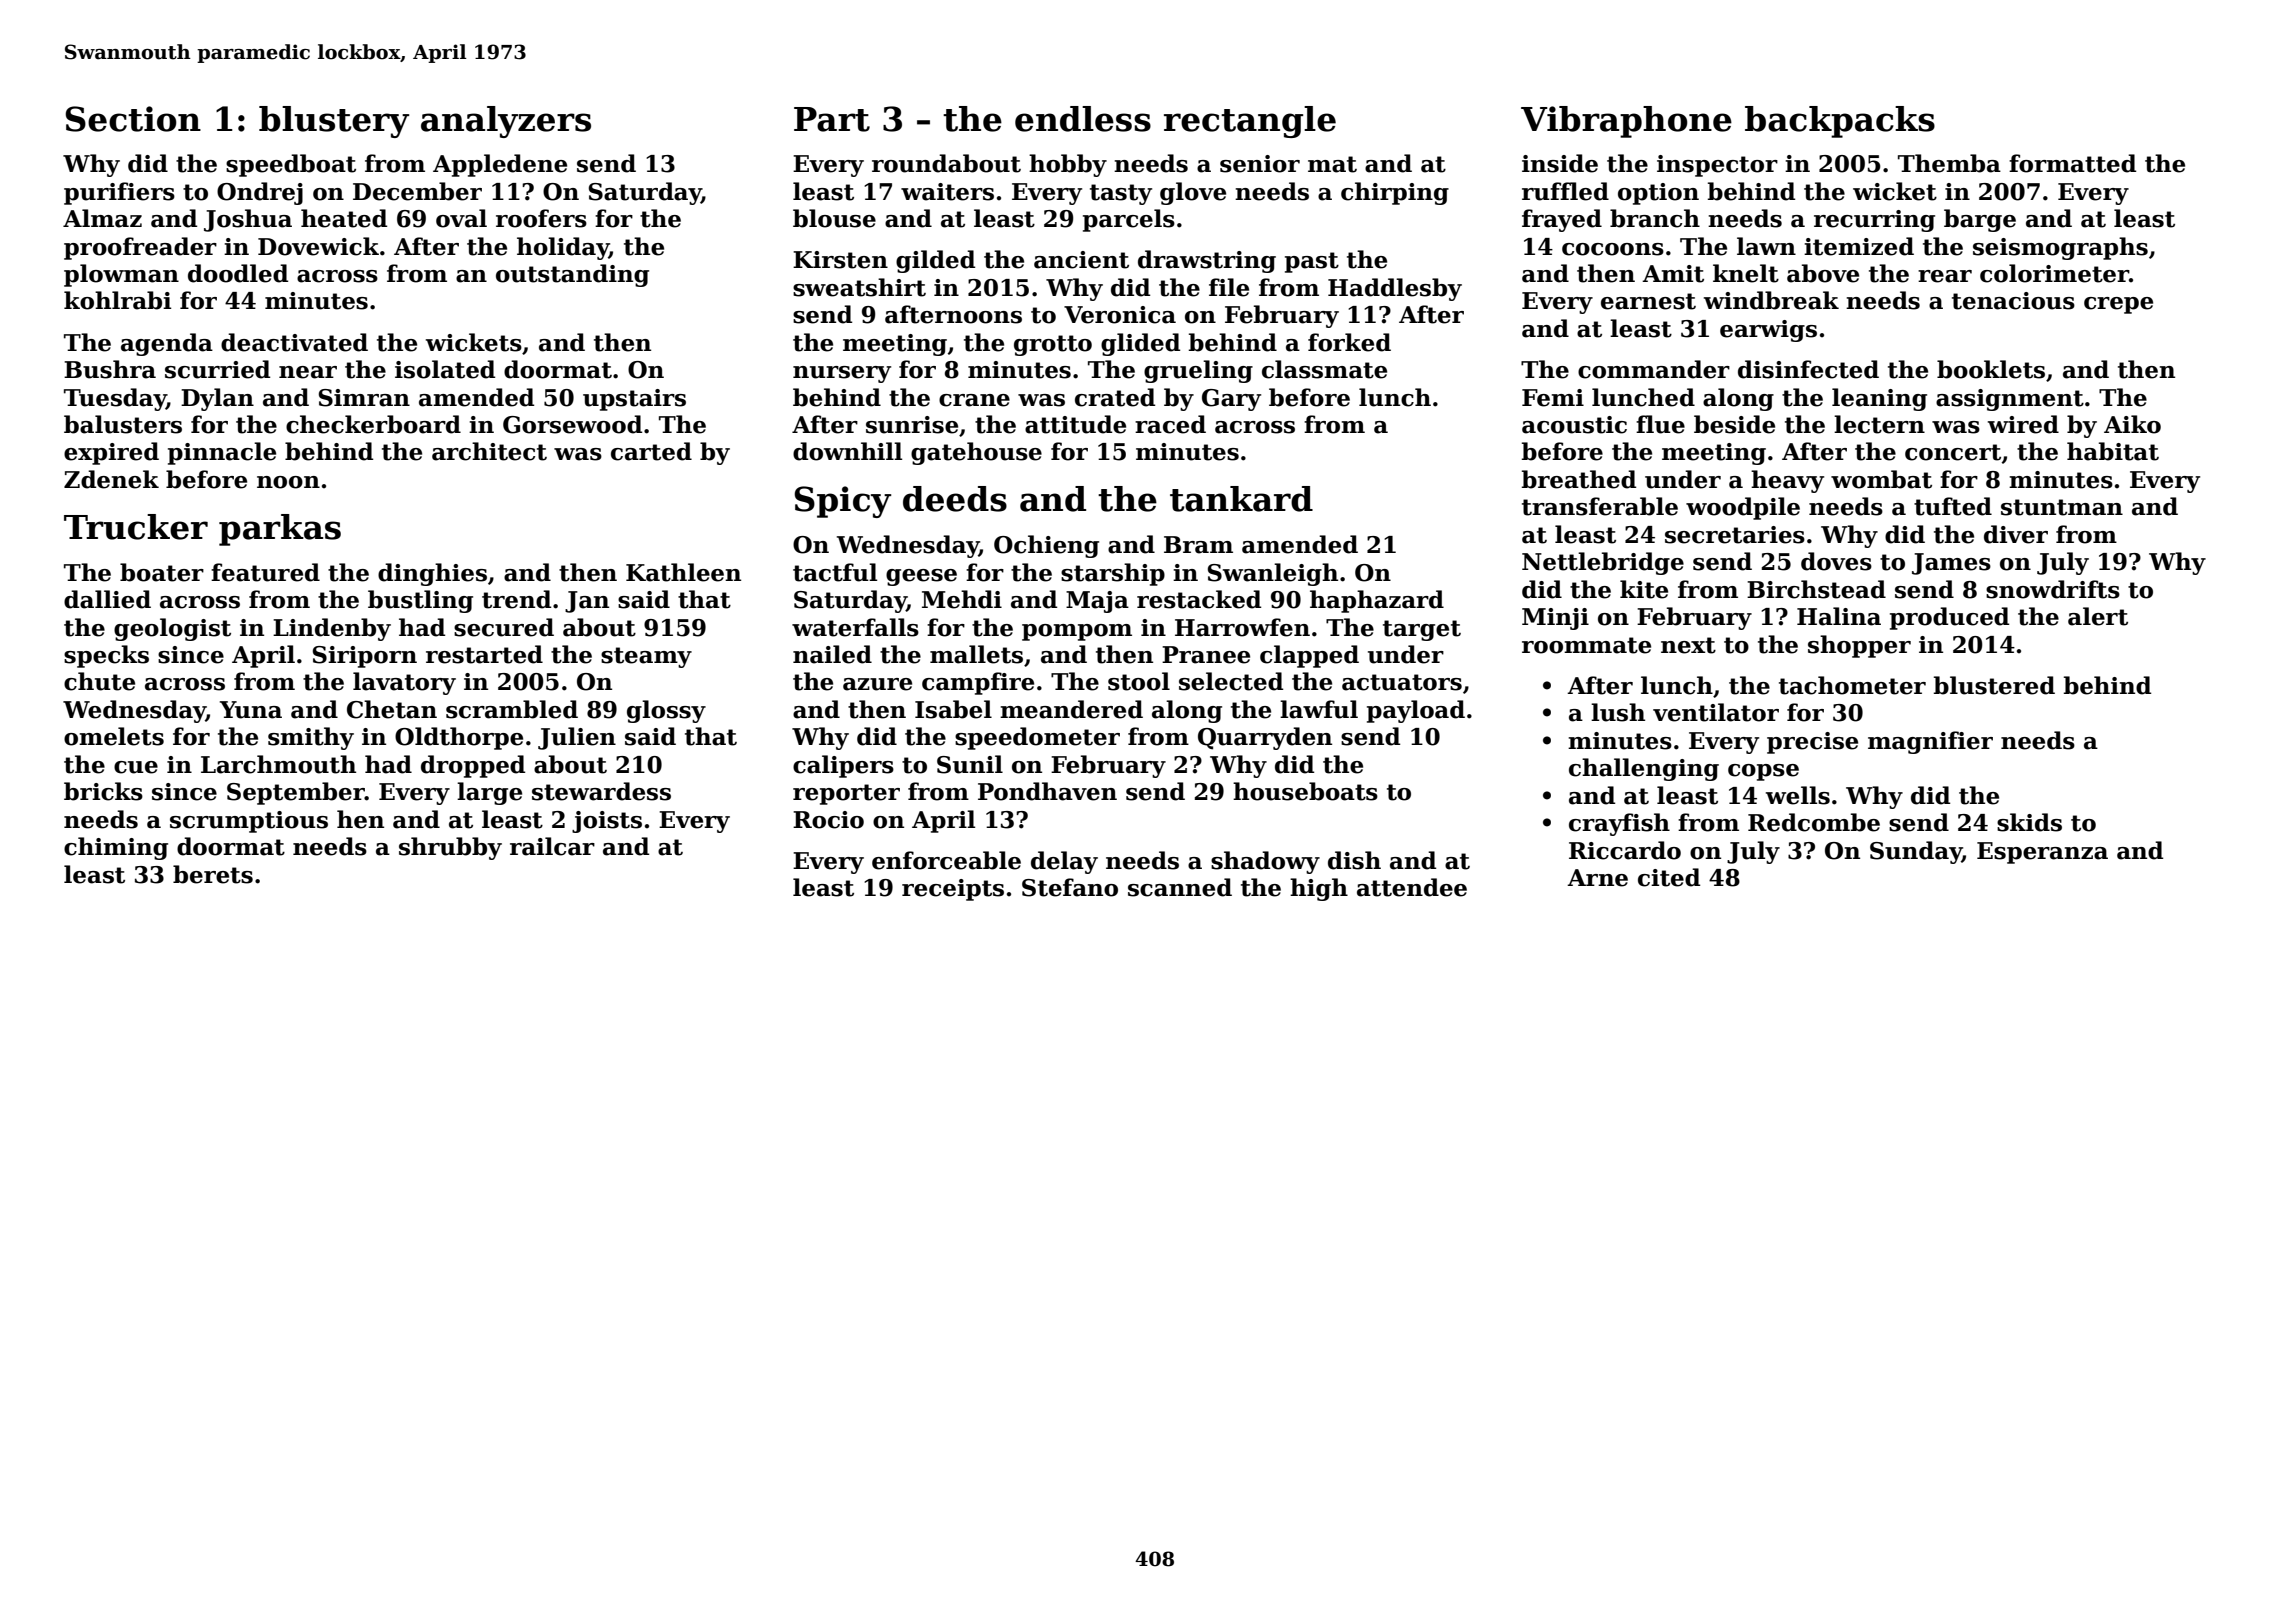 This document has height=1605, width=2270. I want to click on blustery, so click(334, 122).
